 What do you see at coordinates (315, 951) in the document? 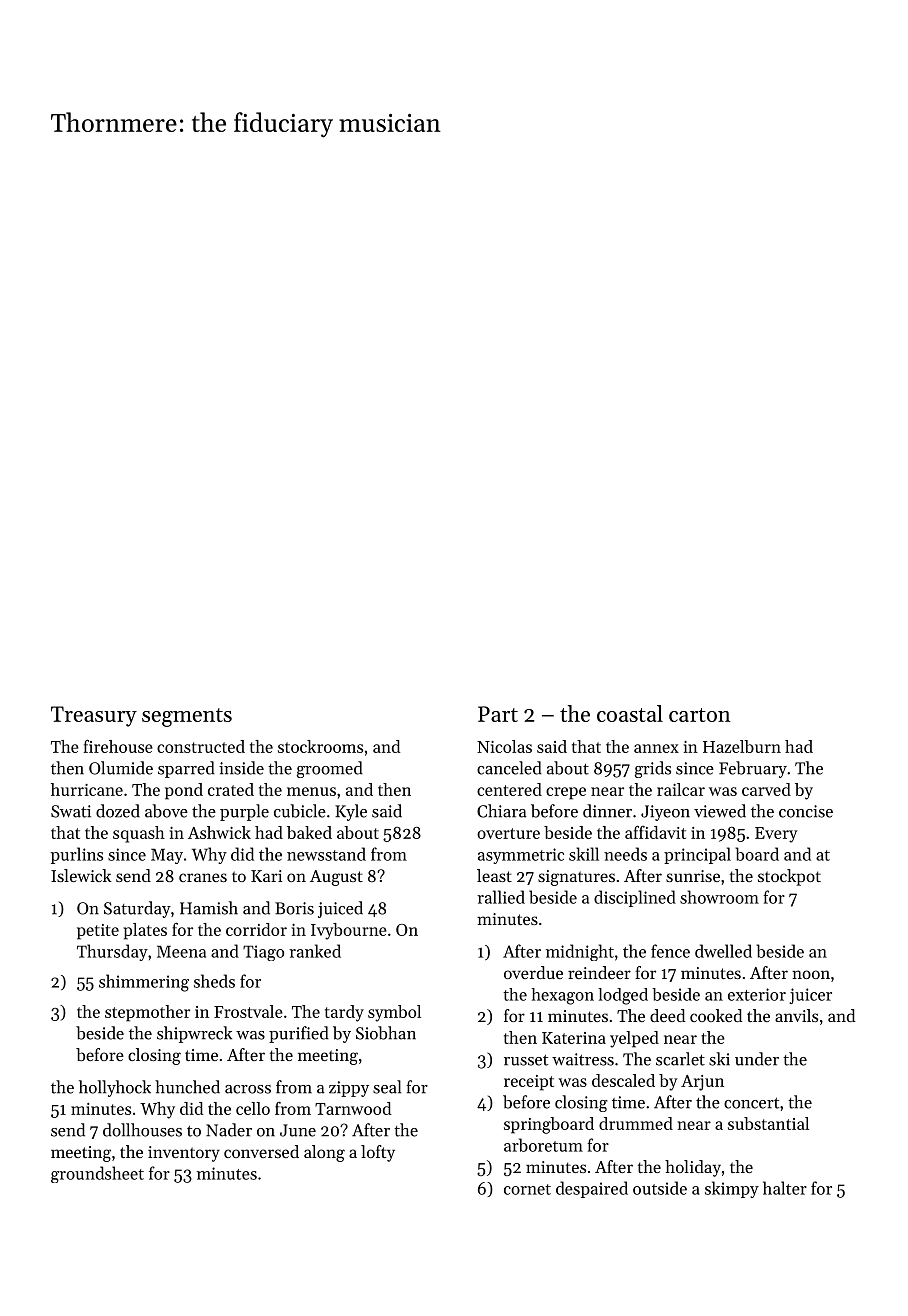
I see `ranked` at bounding box center [315, 951].
